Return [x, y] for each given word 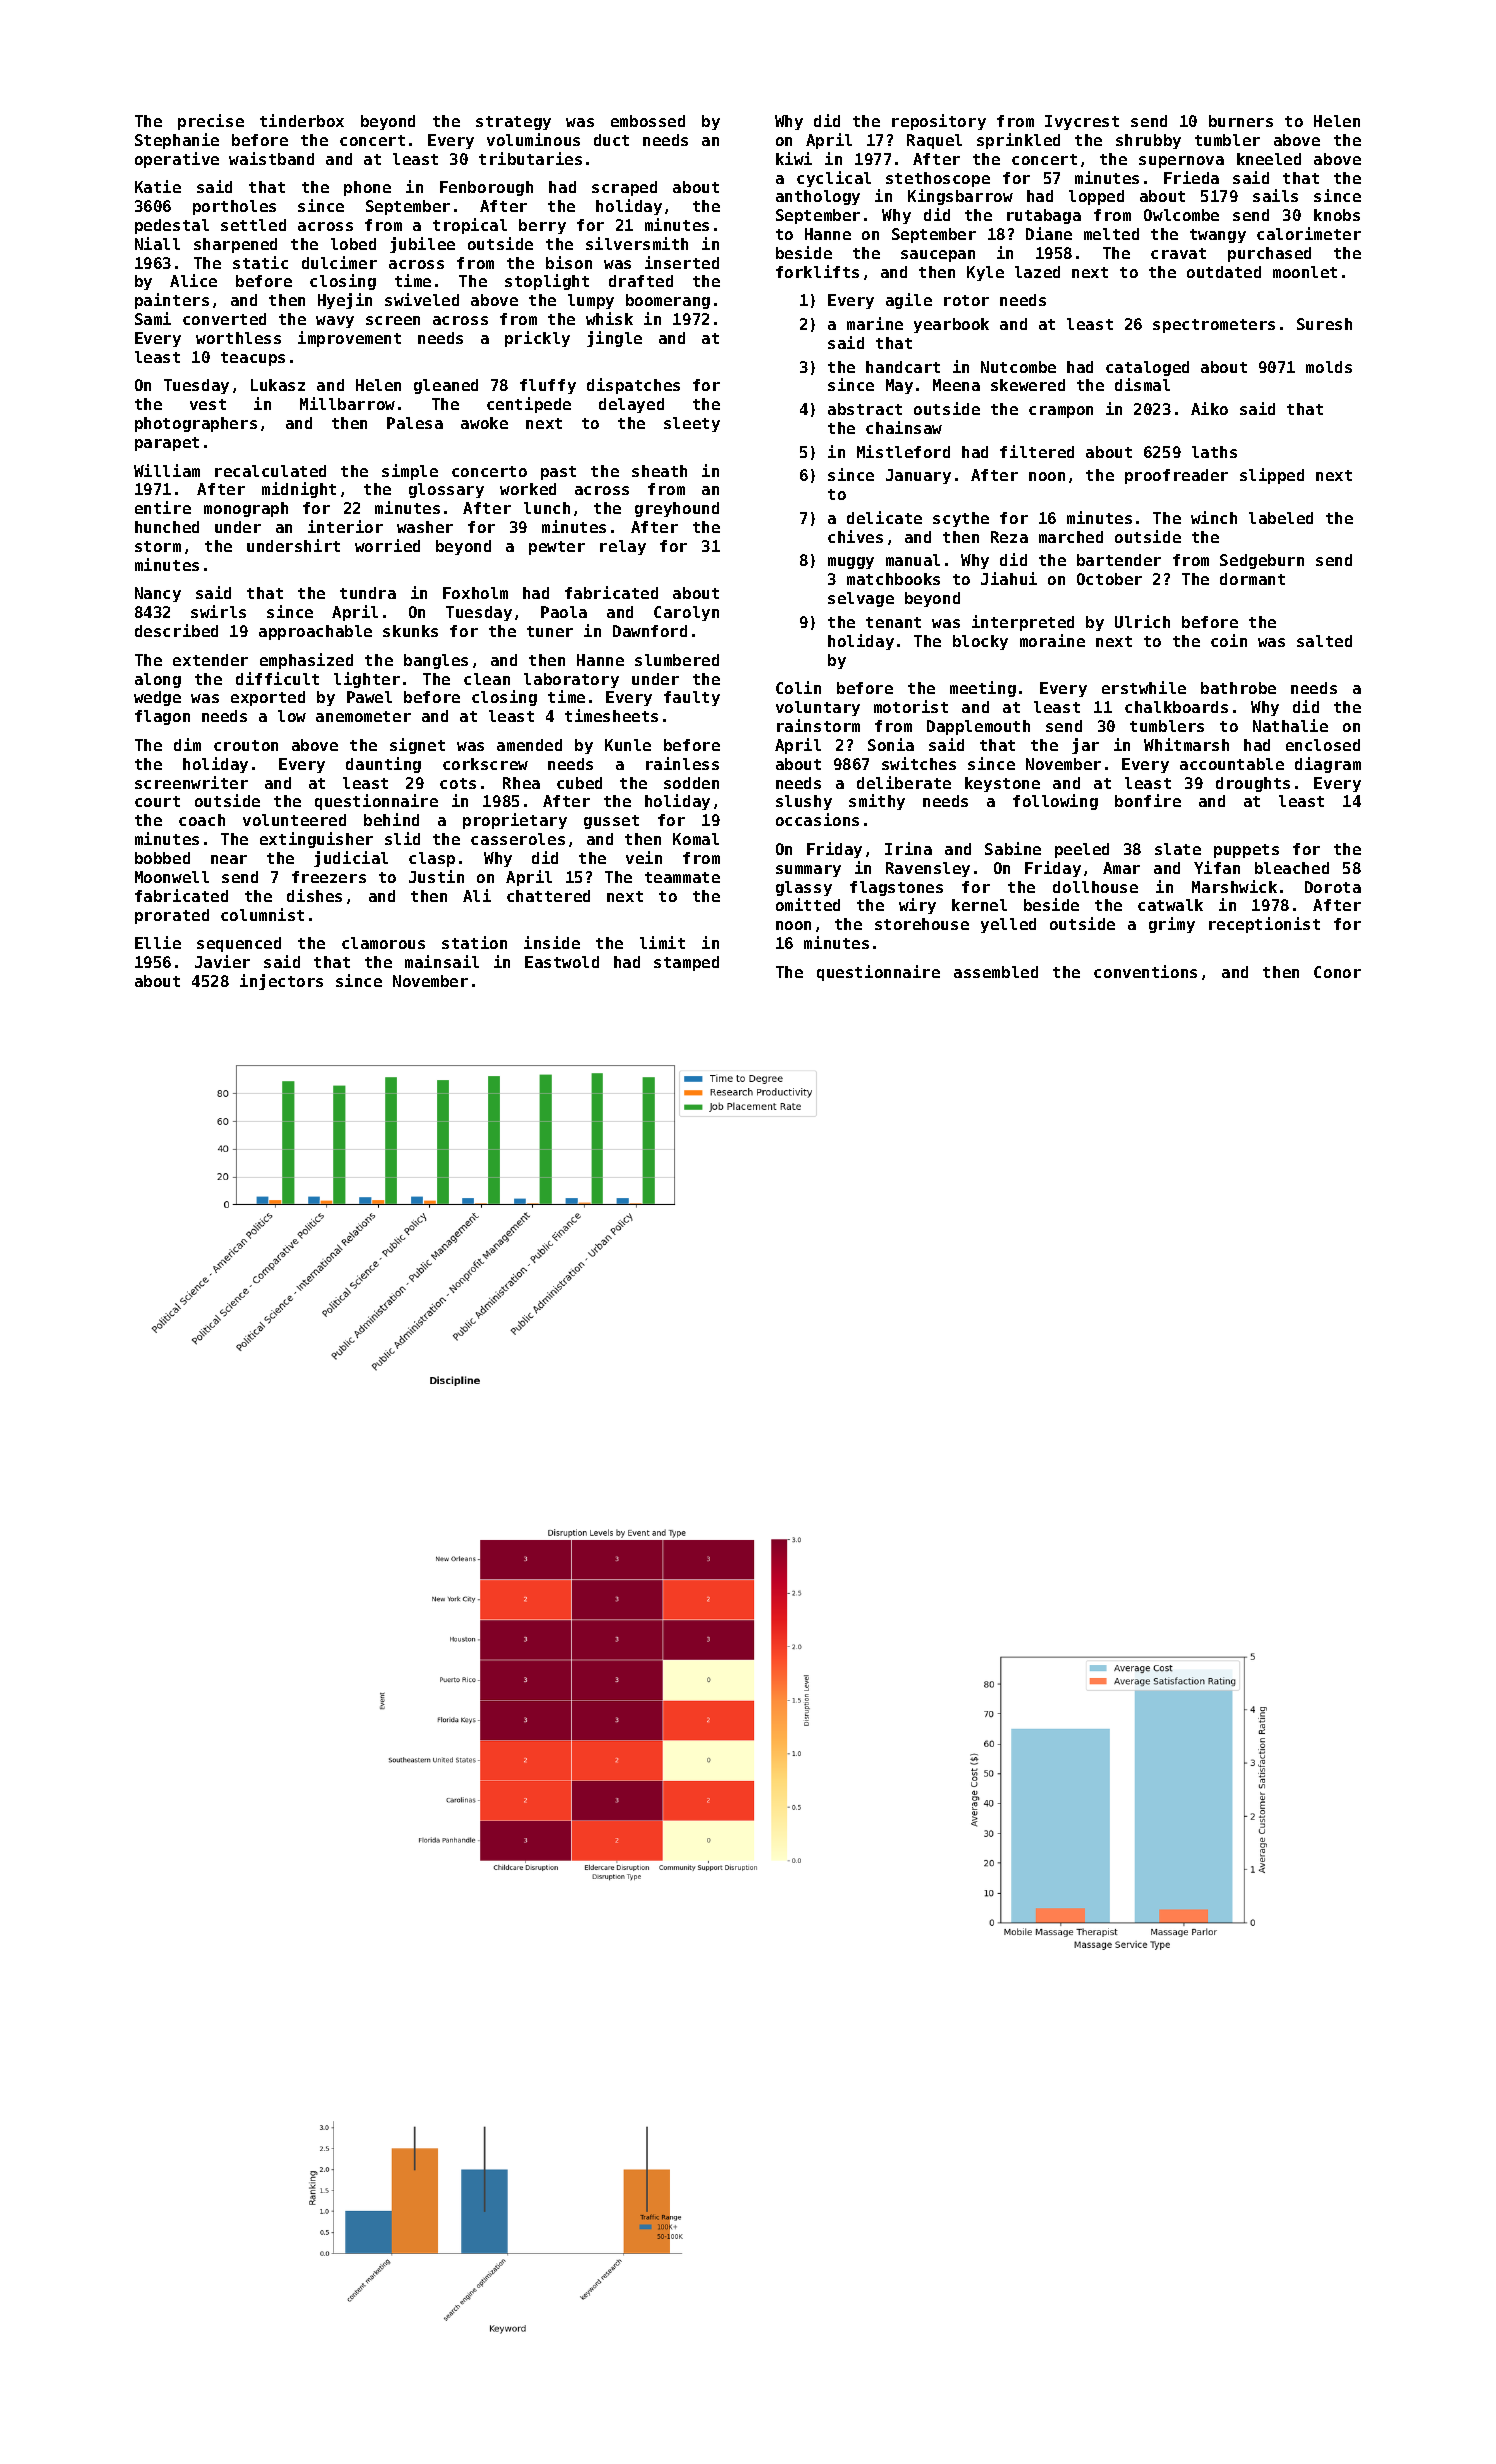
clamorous [383, 943]
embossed [648, 121]
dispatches [633, 386]
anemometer [363, 716]
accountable [1232, 764]
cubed [579, 783]
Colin [798, 687]
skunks [410, 631]
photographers [196, 424]
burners [1241, 121]
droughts [1253, 784]
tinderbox [302, 120]
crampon [1061, 412]
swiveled [422, 299]
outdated [1224, 272]
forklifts [817, 271]
